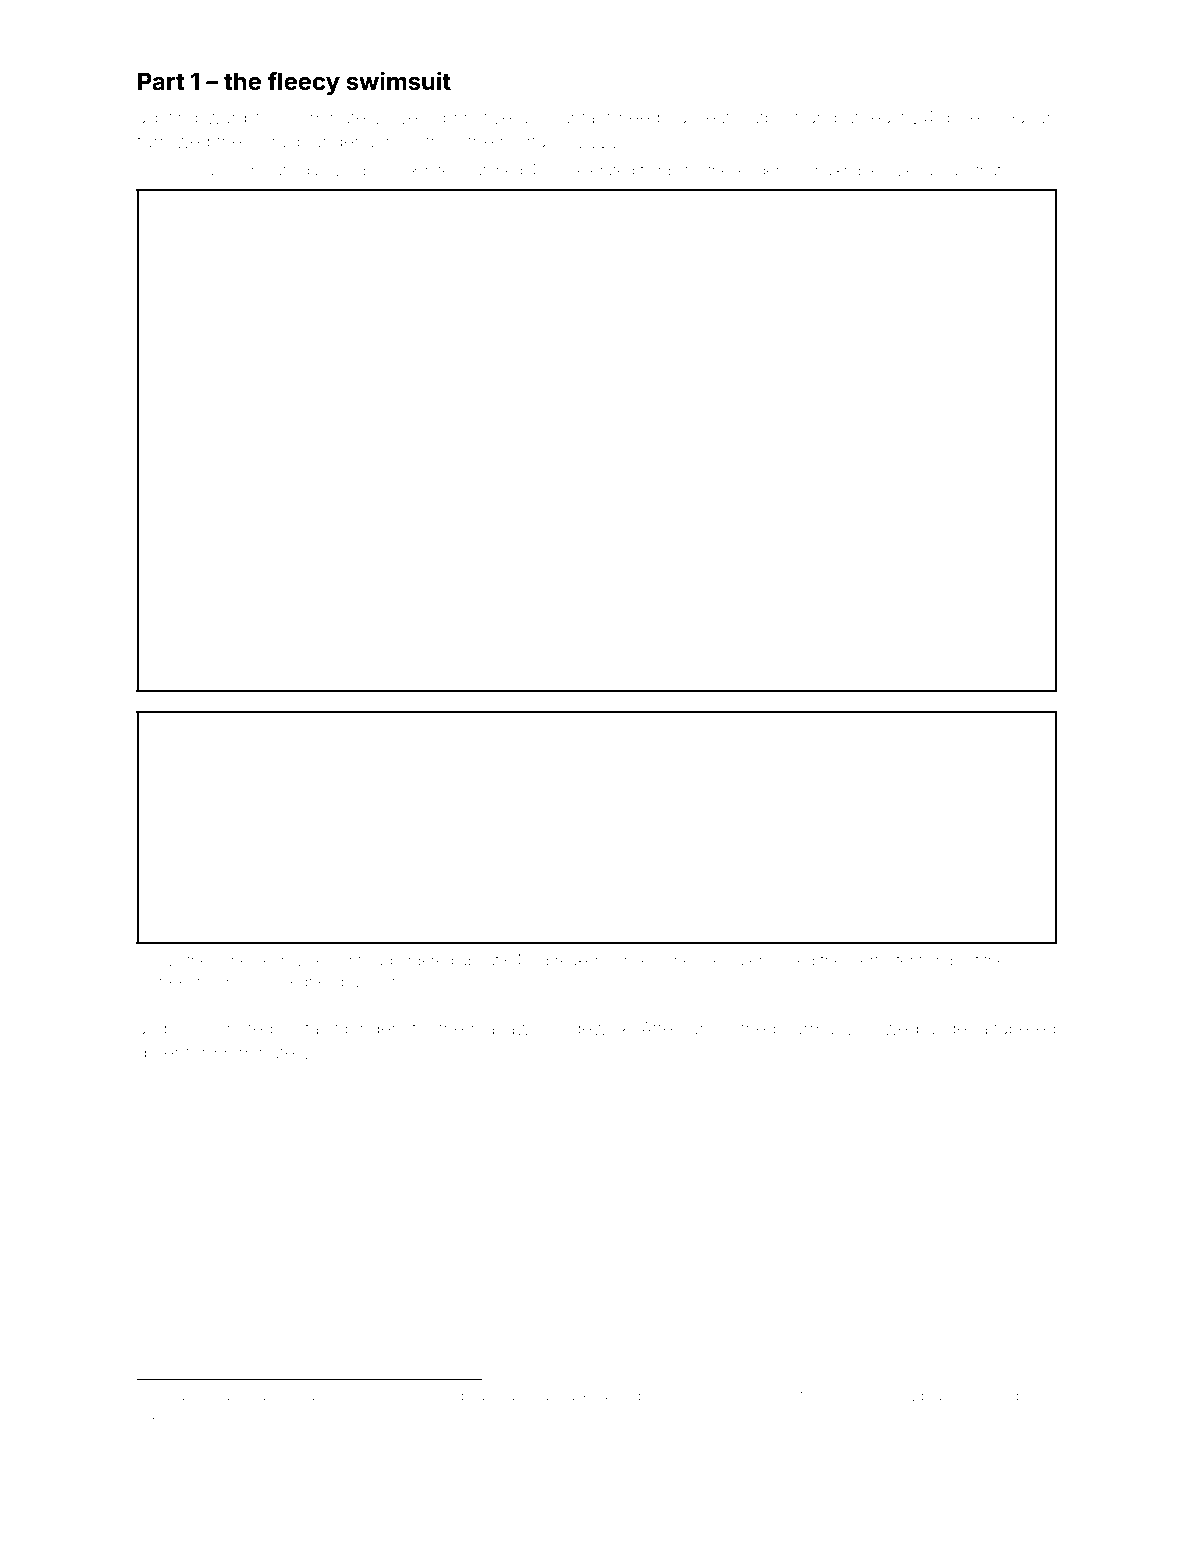 The width and height of the document is (1194, 1545). What do you see at coordinates (243, 961) in the document?
I see `scheme` at bounding box center [243, 961].
